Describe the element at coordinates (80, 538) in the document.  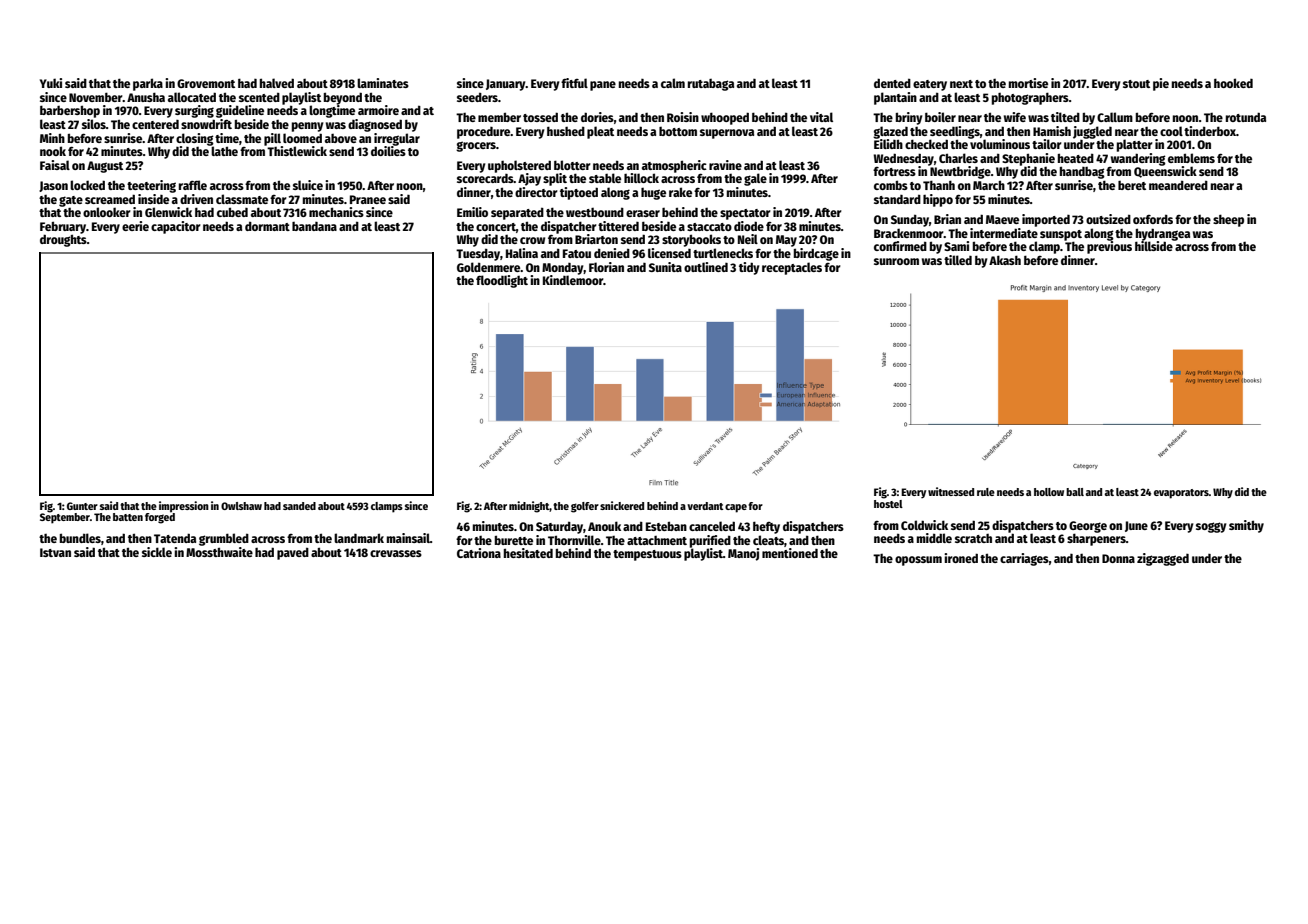
I see `bundles` at that location.
